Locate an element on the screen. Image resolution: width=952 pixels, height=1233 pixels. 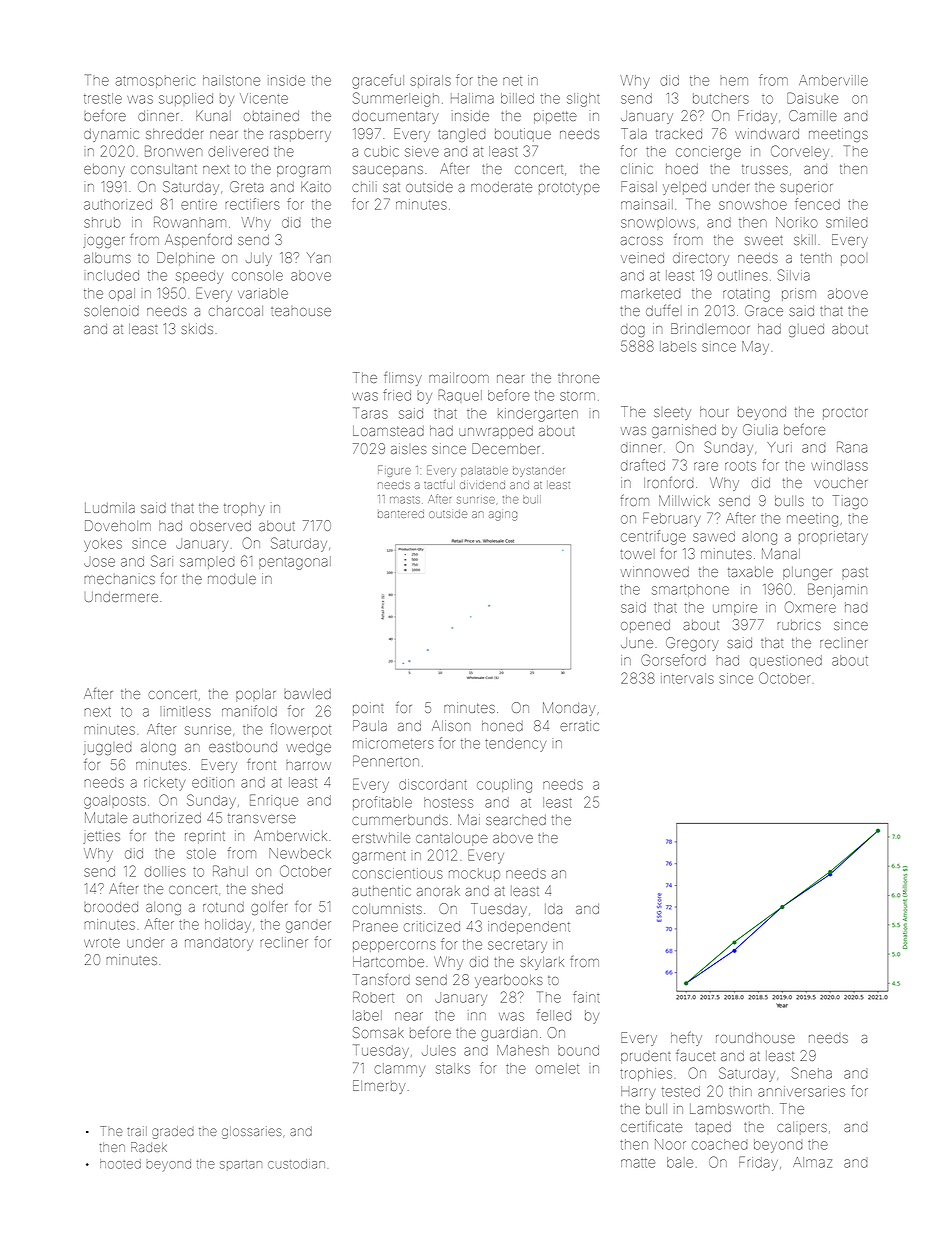
mailroom is located at coordinates (459, 377).
